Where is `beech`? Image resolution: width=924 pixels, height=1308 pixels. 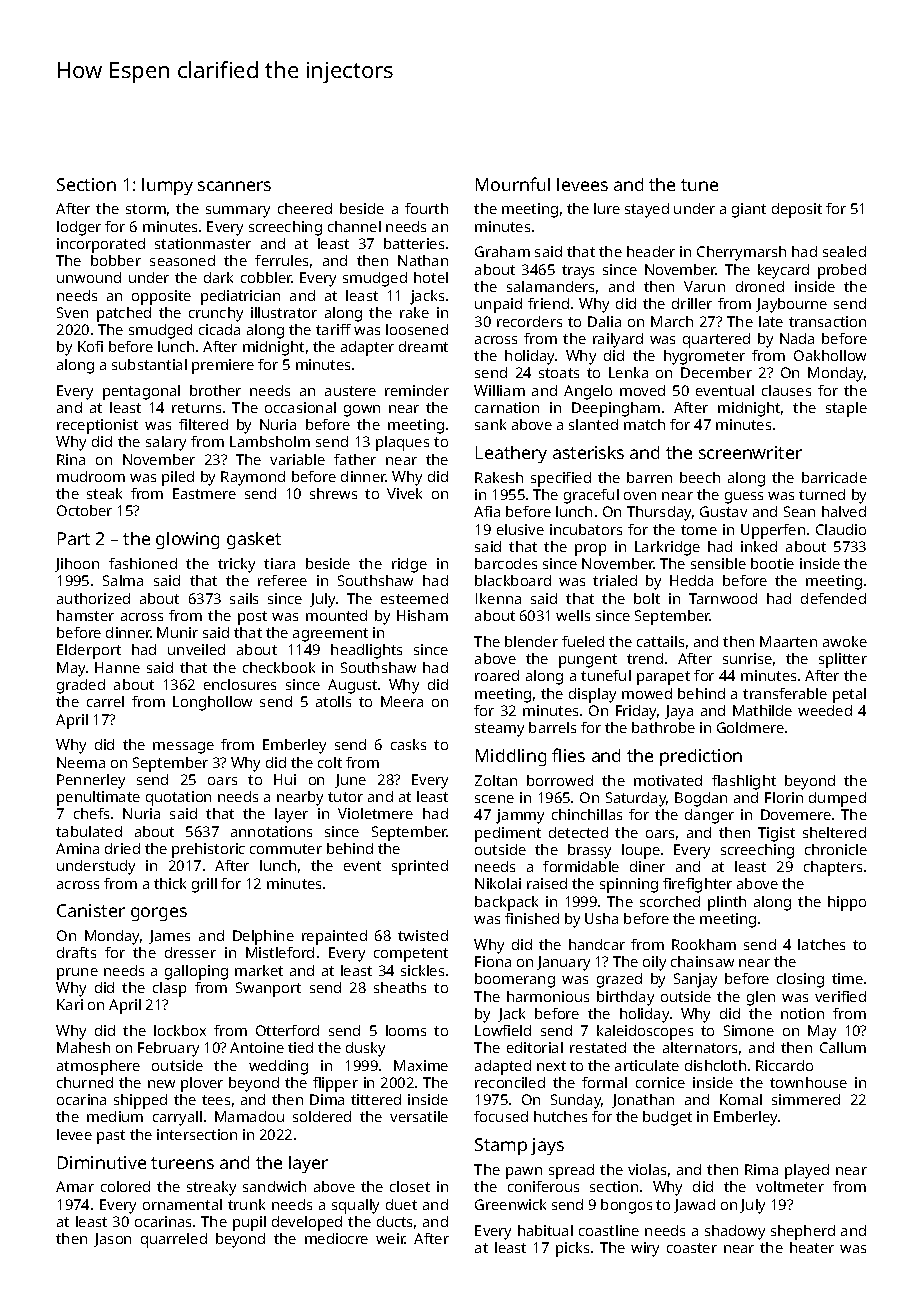
beech is located at coordinates (700, 477).
